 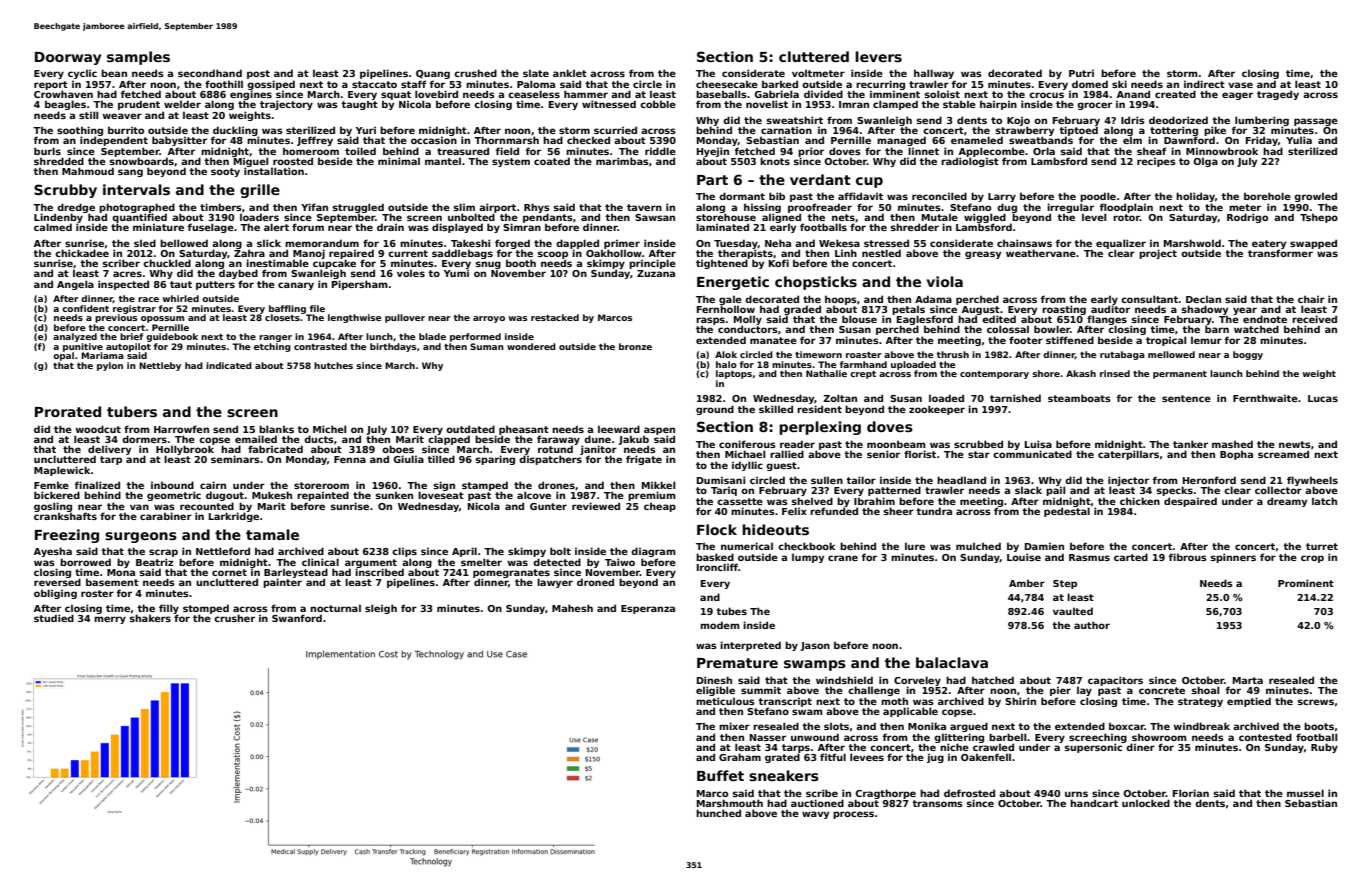 I want to click on modem, so click(x=720, y=625).
